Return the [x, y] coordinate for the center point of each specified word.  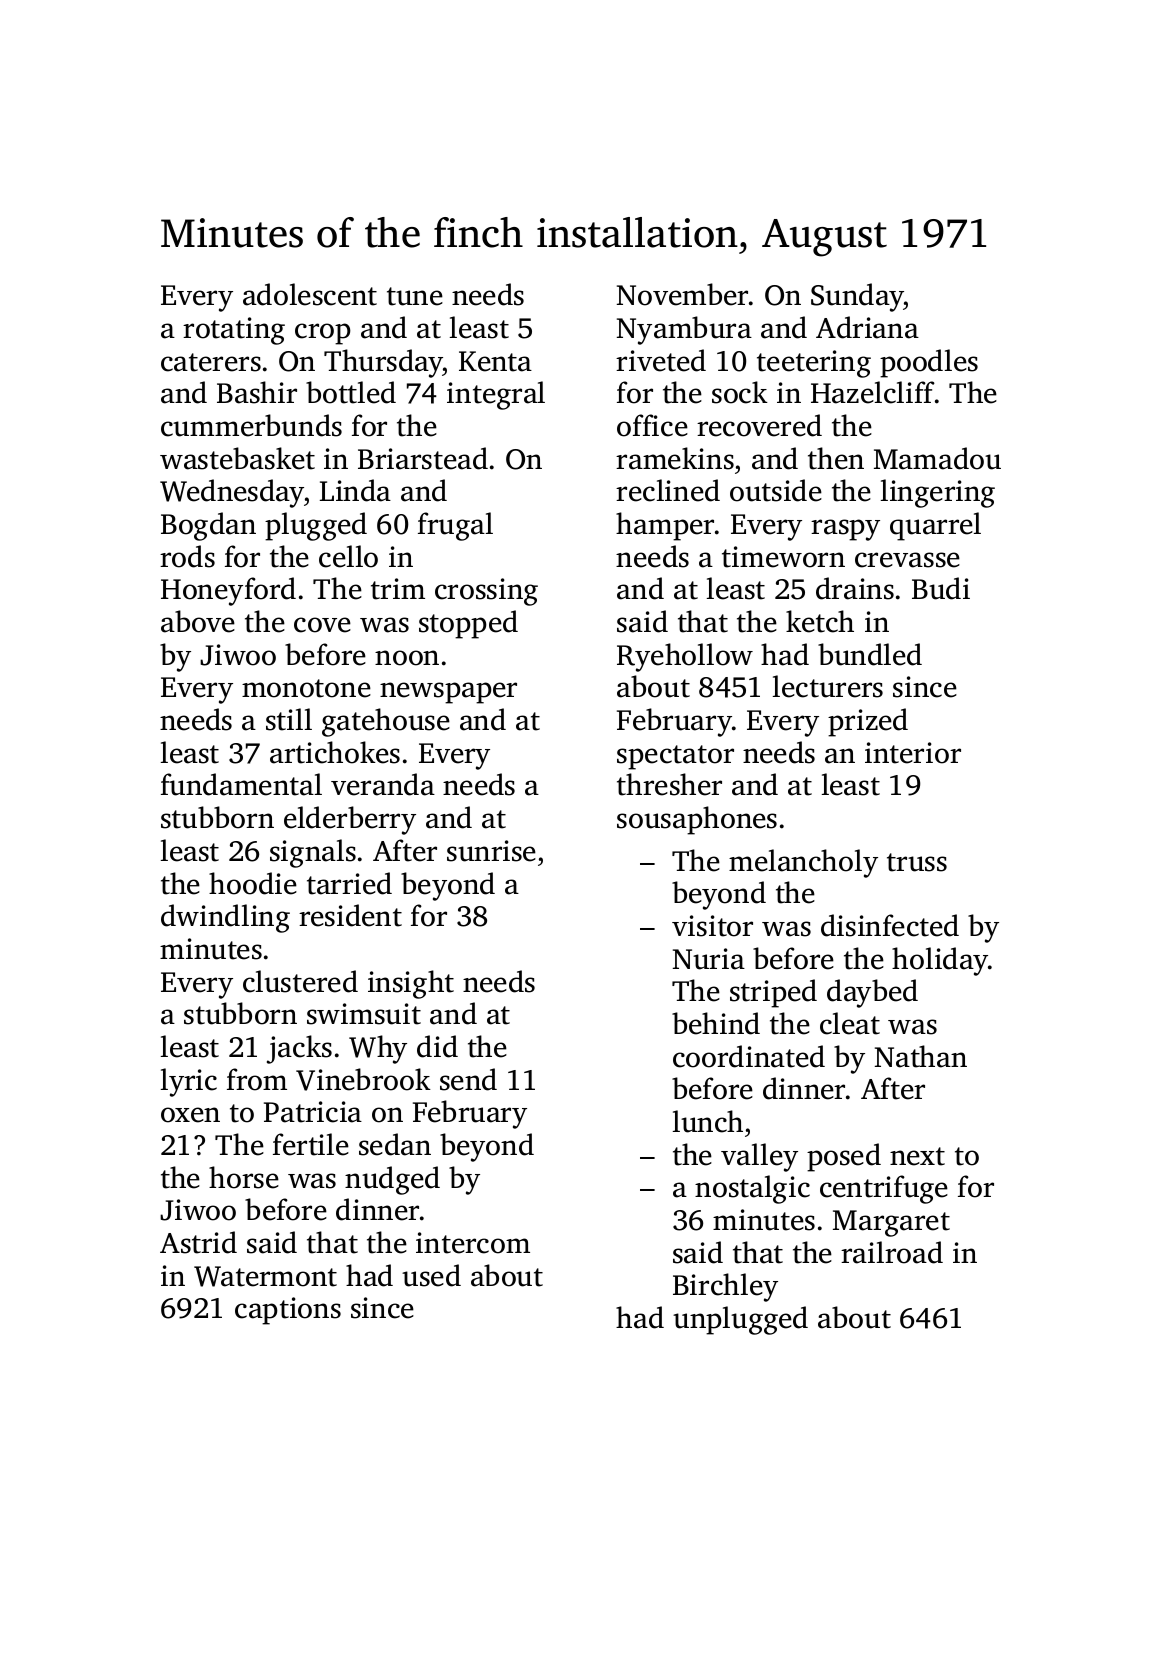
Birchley [725, 1287]
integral [496, 395]
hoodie [253, 883]
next [917, 1156]
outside [776, 490]
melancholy [803, 863]
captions [288, 1311]
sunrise [491, 851]
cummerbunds [251, 425]
